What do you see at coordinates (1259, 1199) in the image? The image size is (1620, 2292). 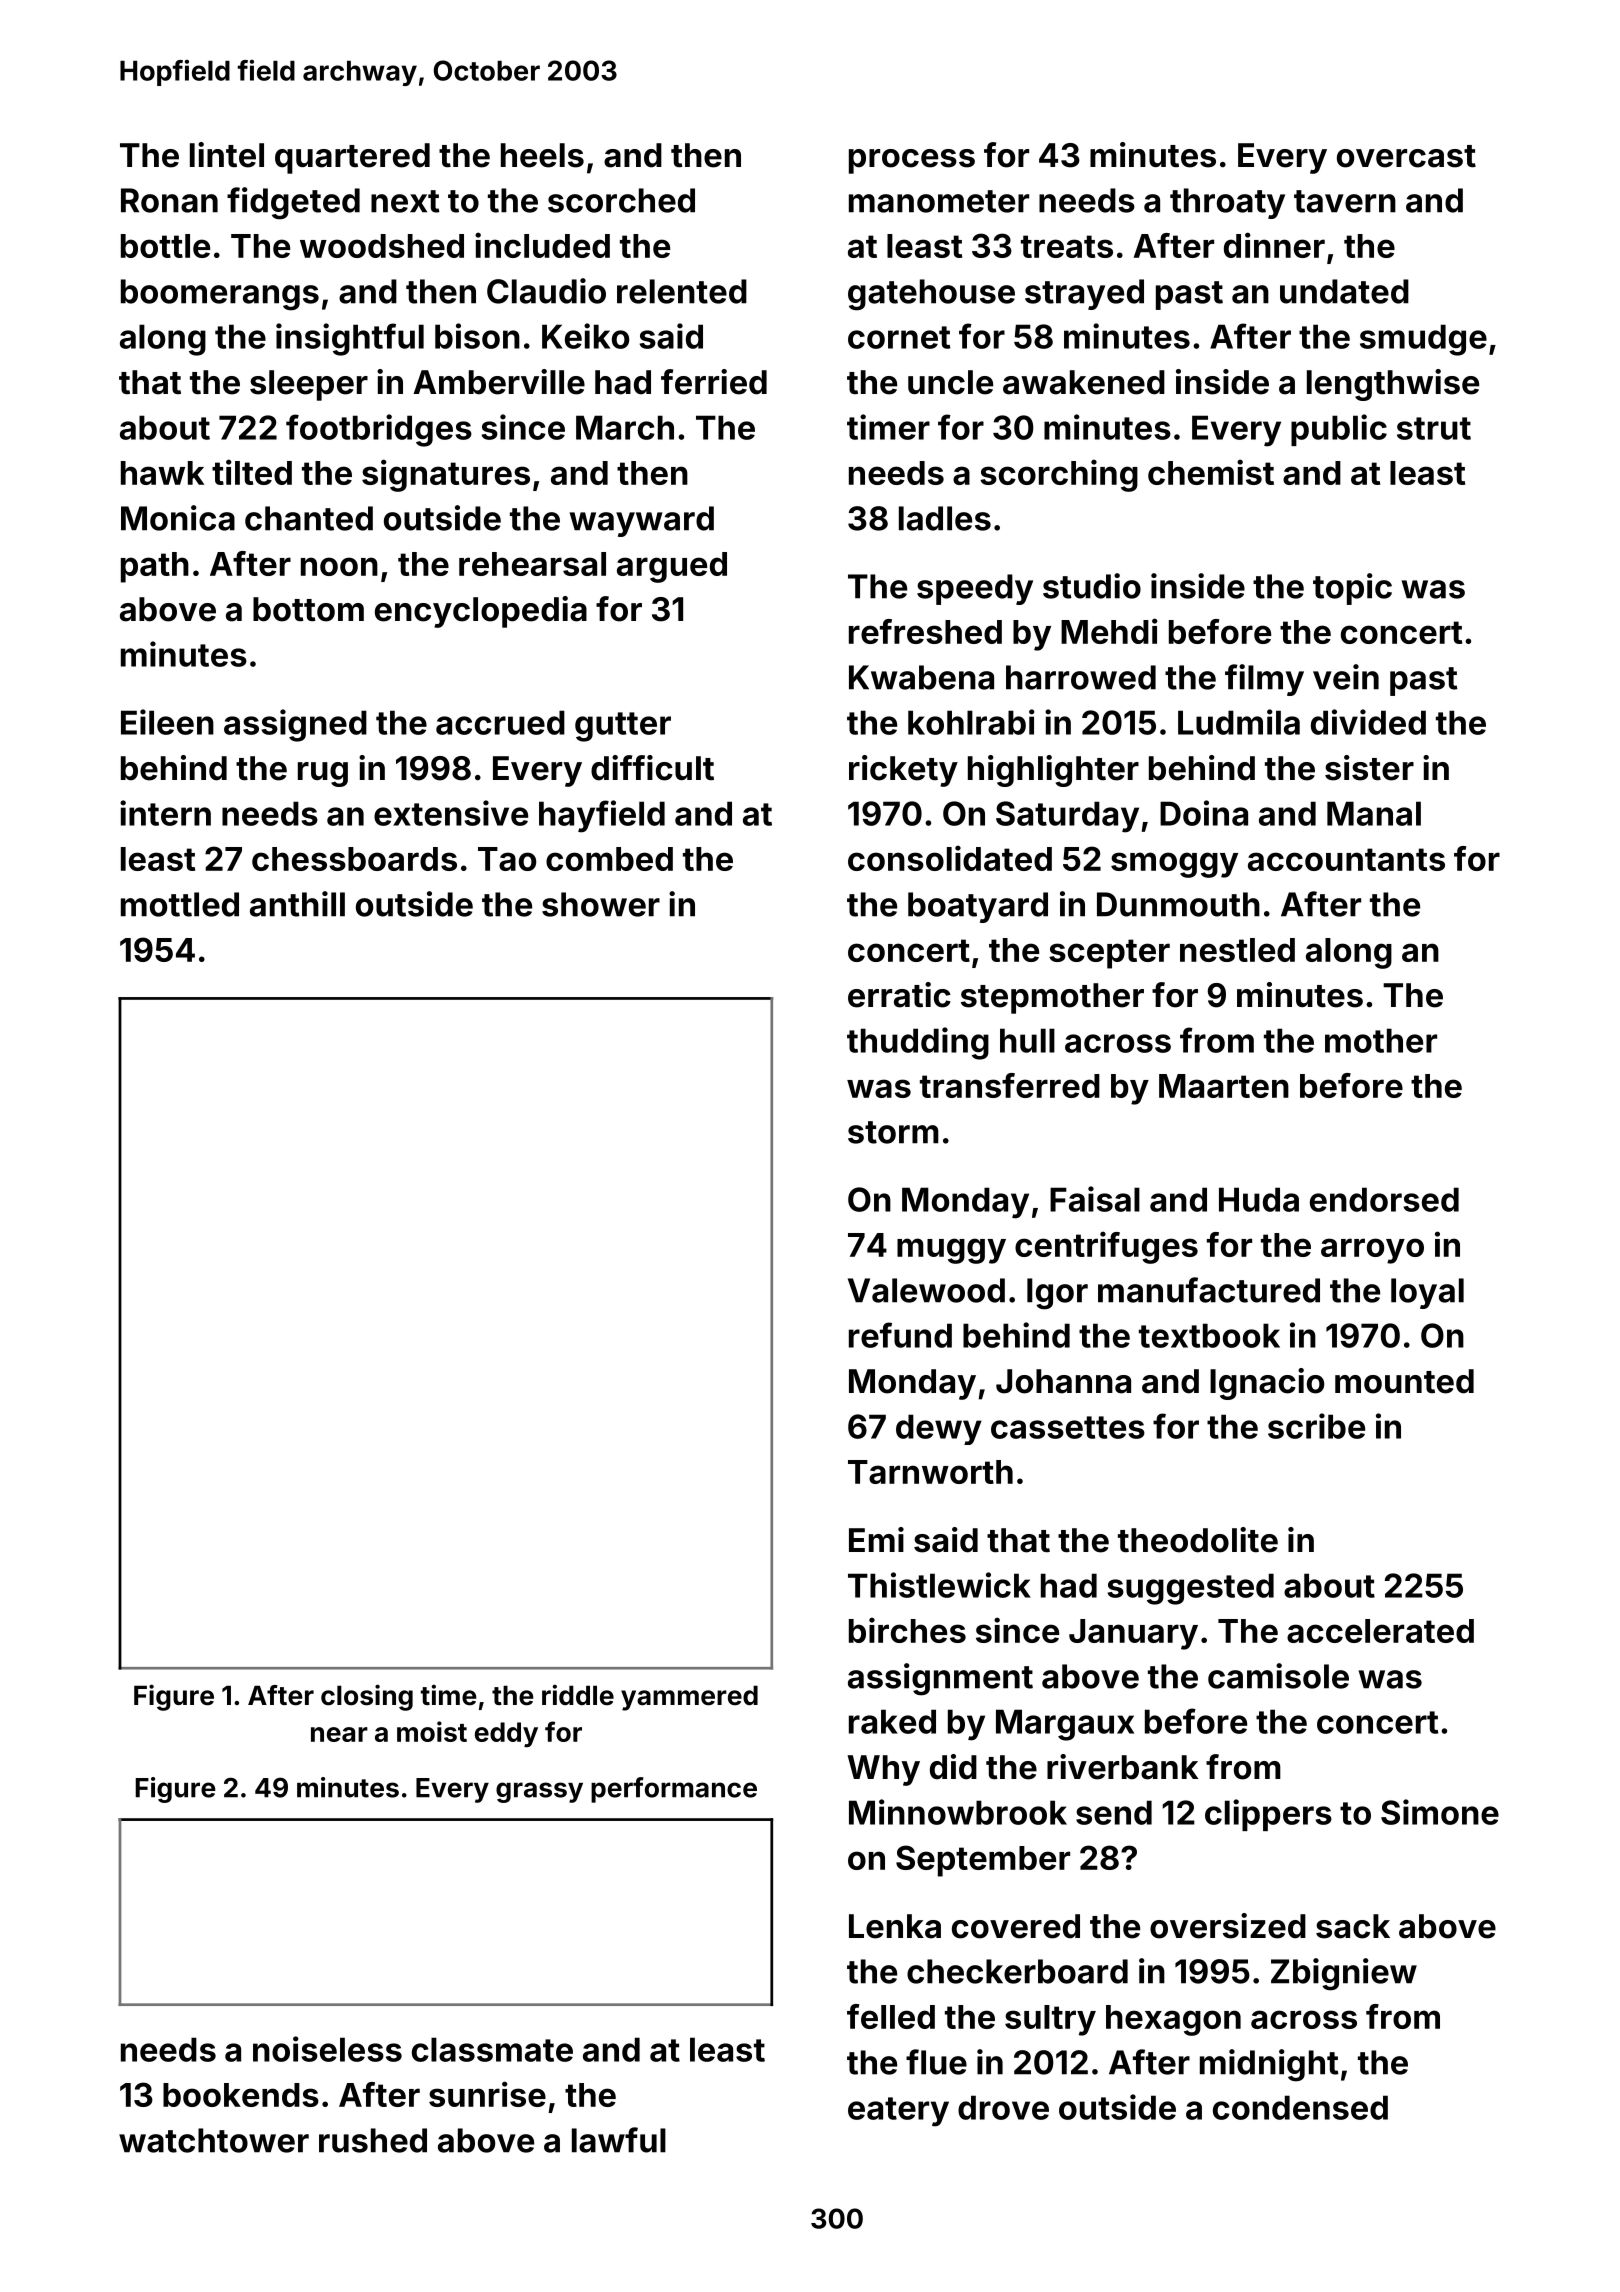 I see `Huda` at bounding box center [1259, 1199].
